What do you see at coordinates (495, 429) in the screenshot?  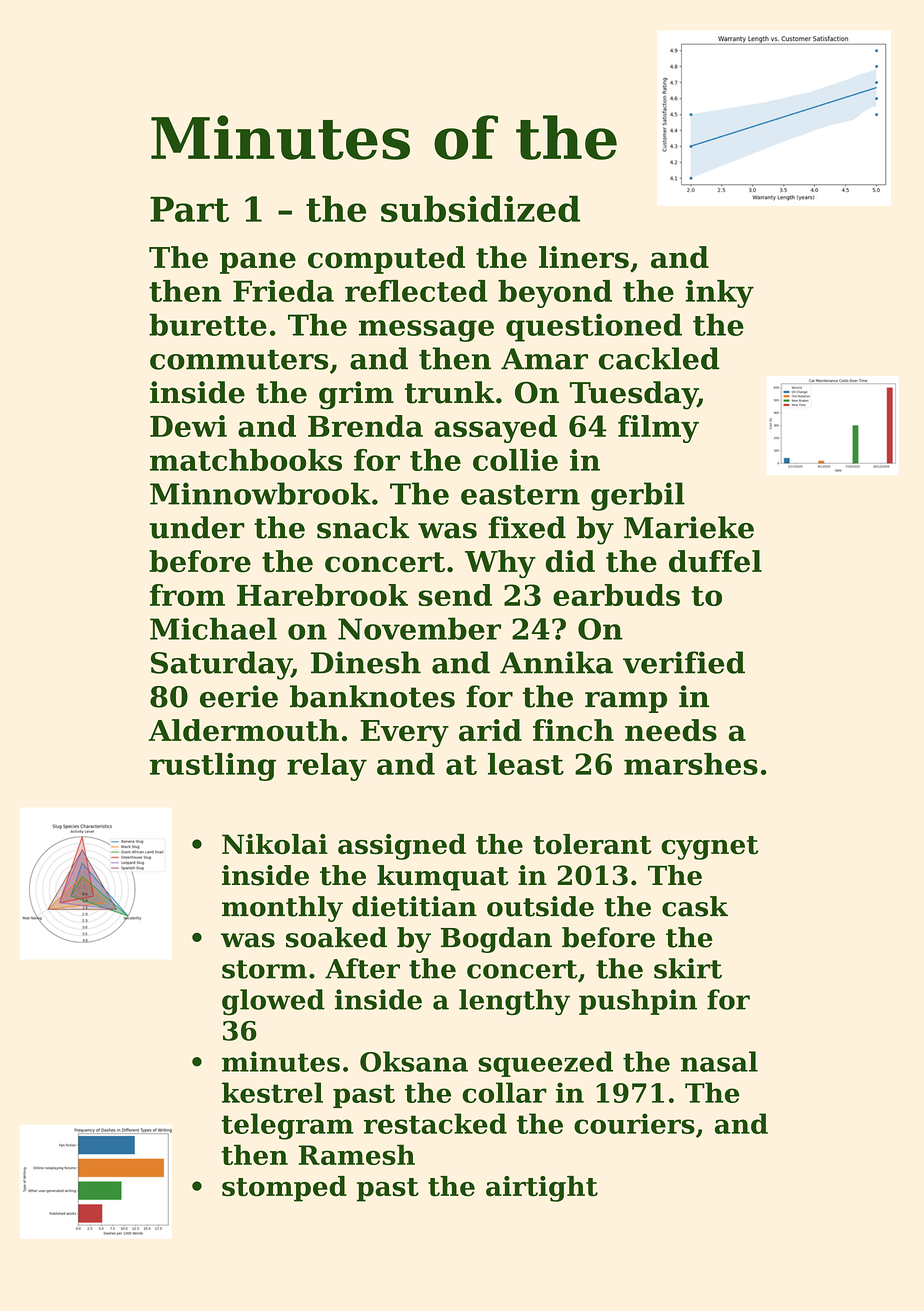 I see `assayed` at bounding box center [495, 429].
